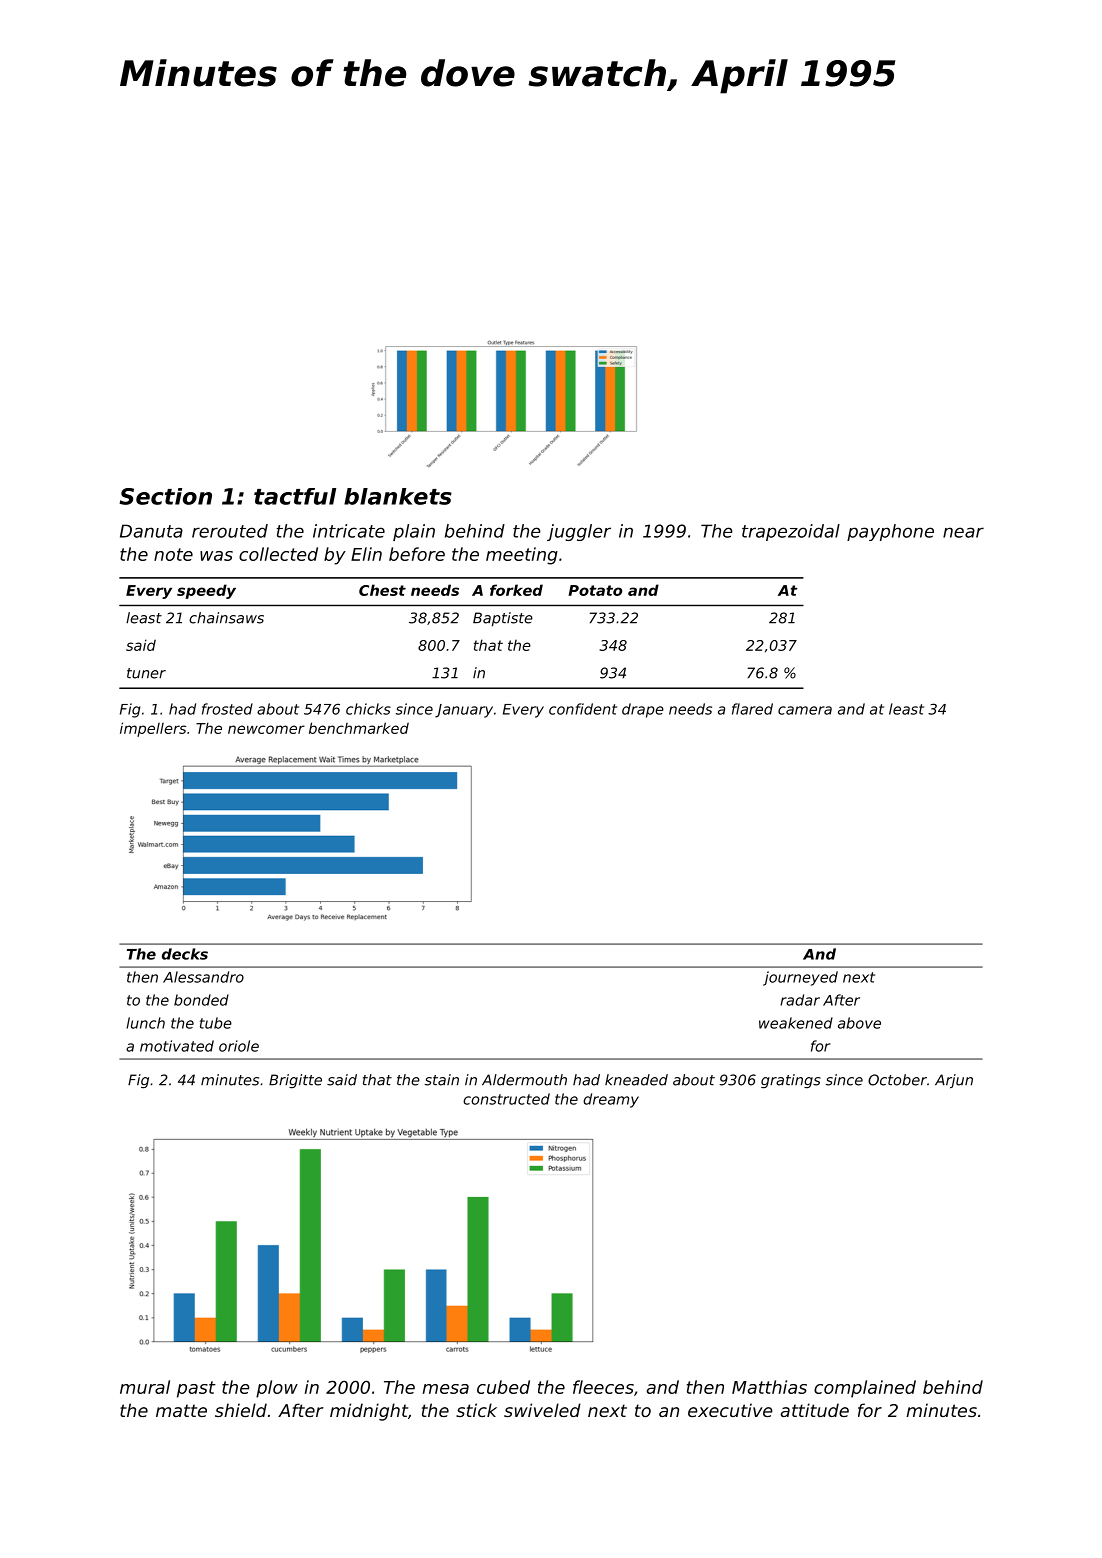  Describe the element at coordinates (890, 532) in the screenshot. I see `payphone` at that location.
